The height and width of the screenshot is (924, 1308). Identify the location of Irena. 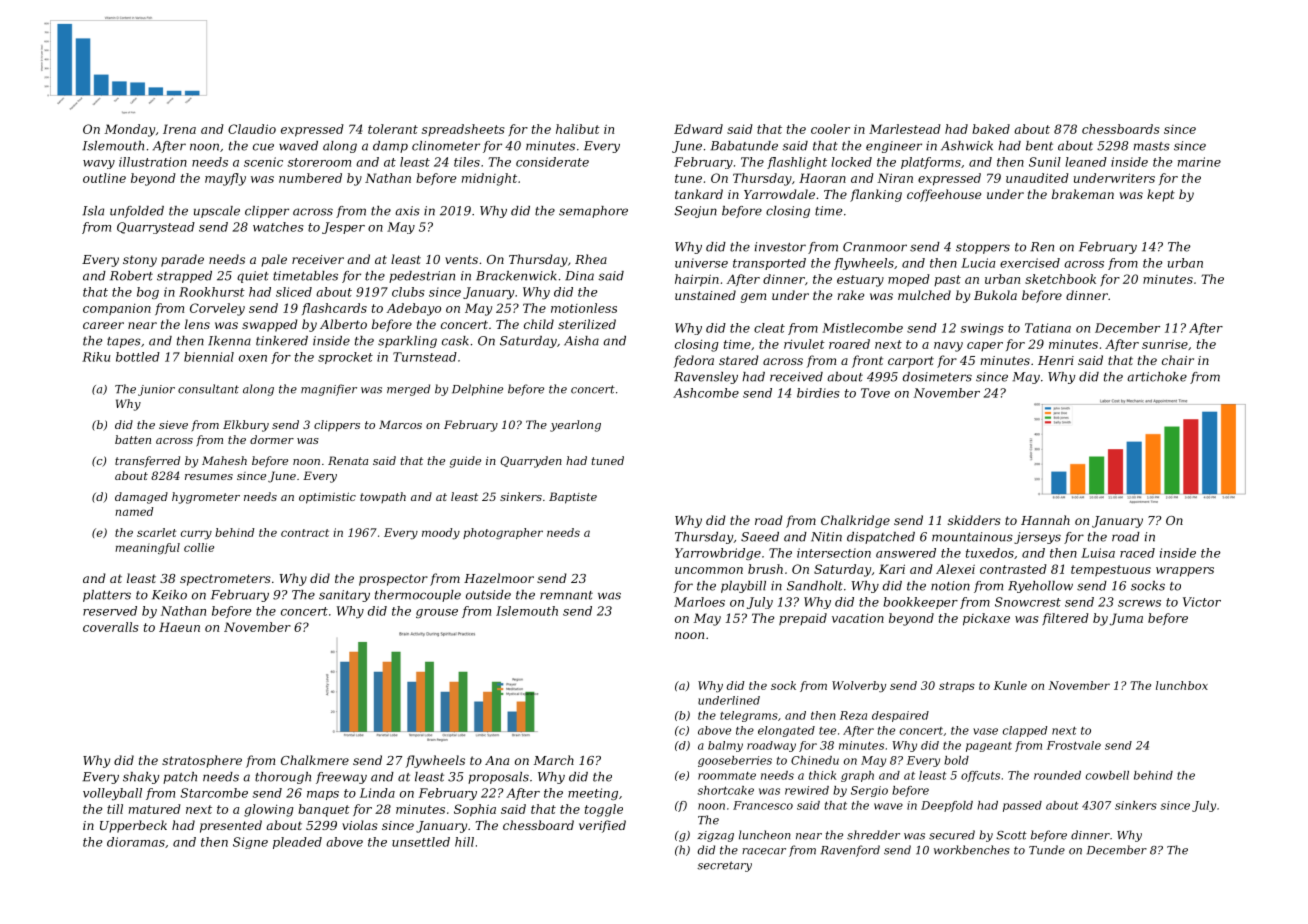
(179, 129).
